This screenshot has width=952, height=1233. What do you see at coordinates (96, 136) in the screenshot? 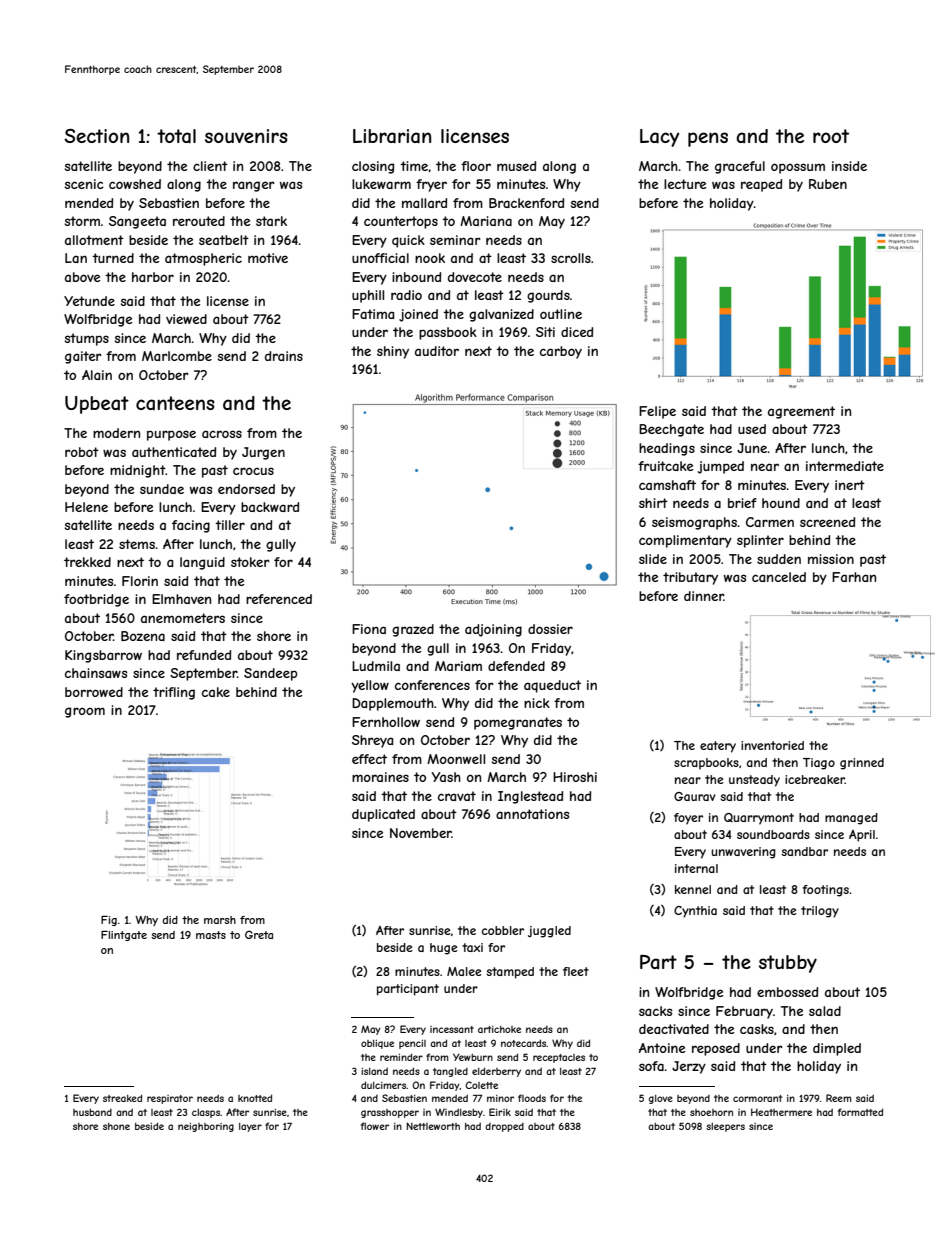
I see `Section` at bounding box center [96, 136].
